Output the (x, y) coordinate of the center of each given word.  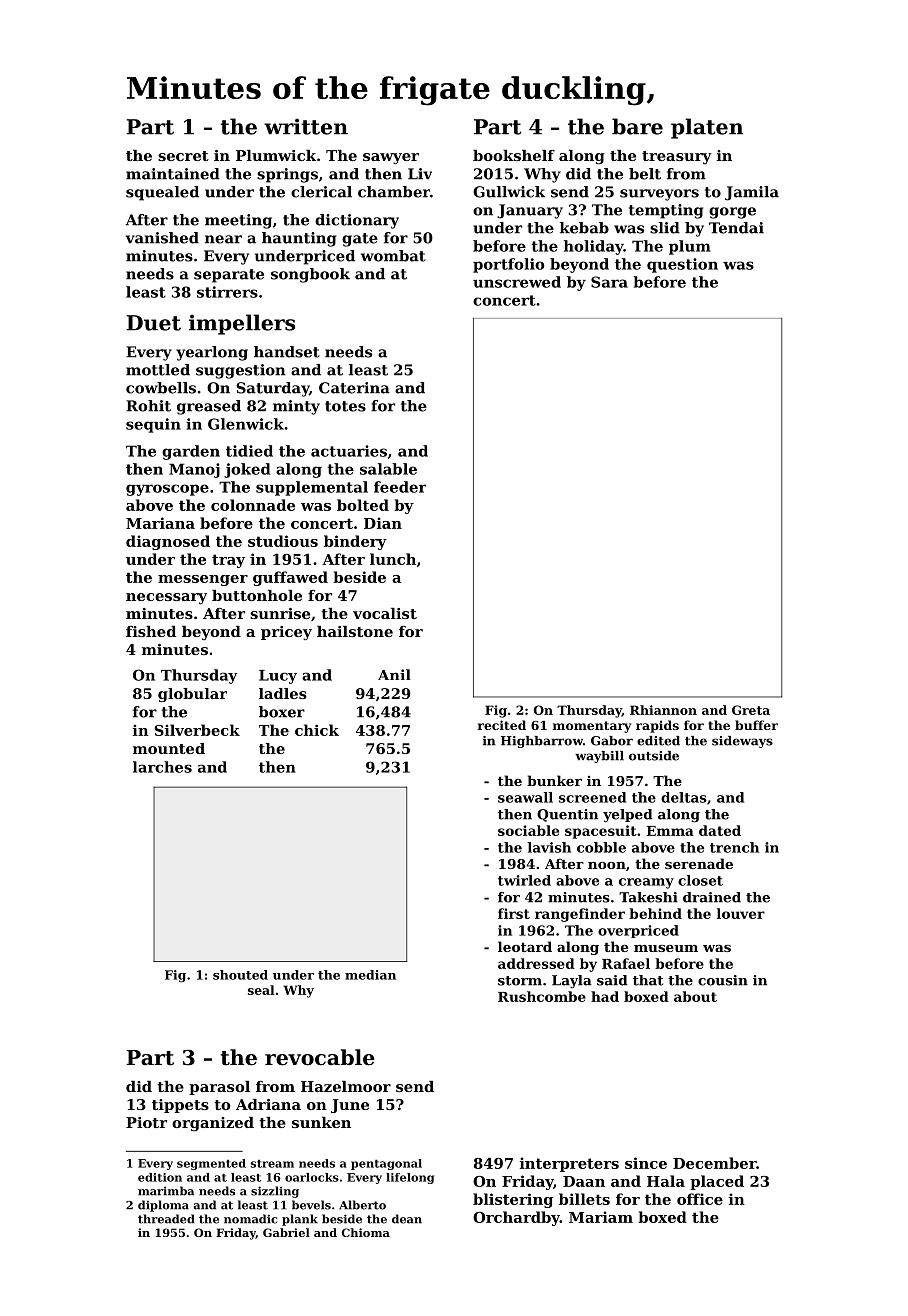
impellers (242, 324)
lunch (393, 559)
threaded (166, 1219)
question (682, 265)
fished (151, 631)
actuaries (349, 451)
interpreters (569, 1164)
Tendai (736, 228)
